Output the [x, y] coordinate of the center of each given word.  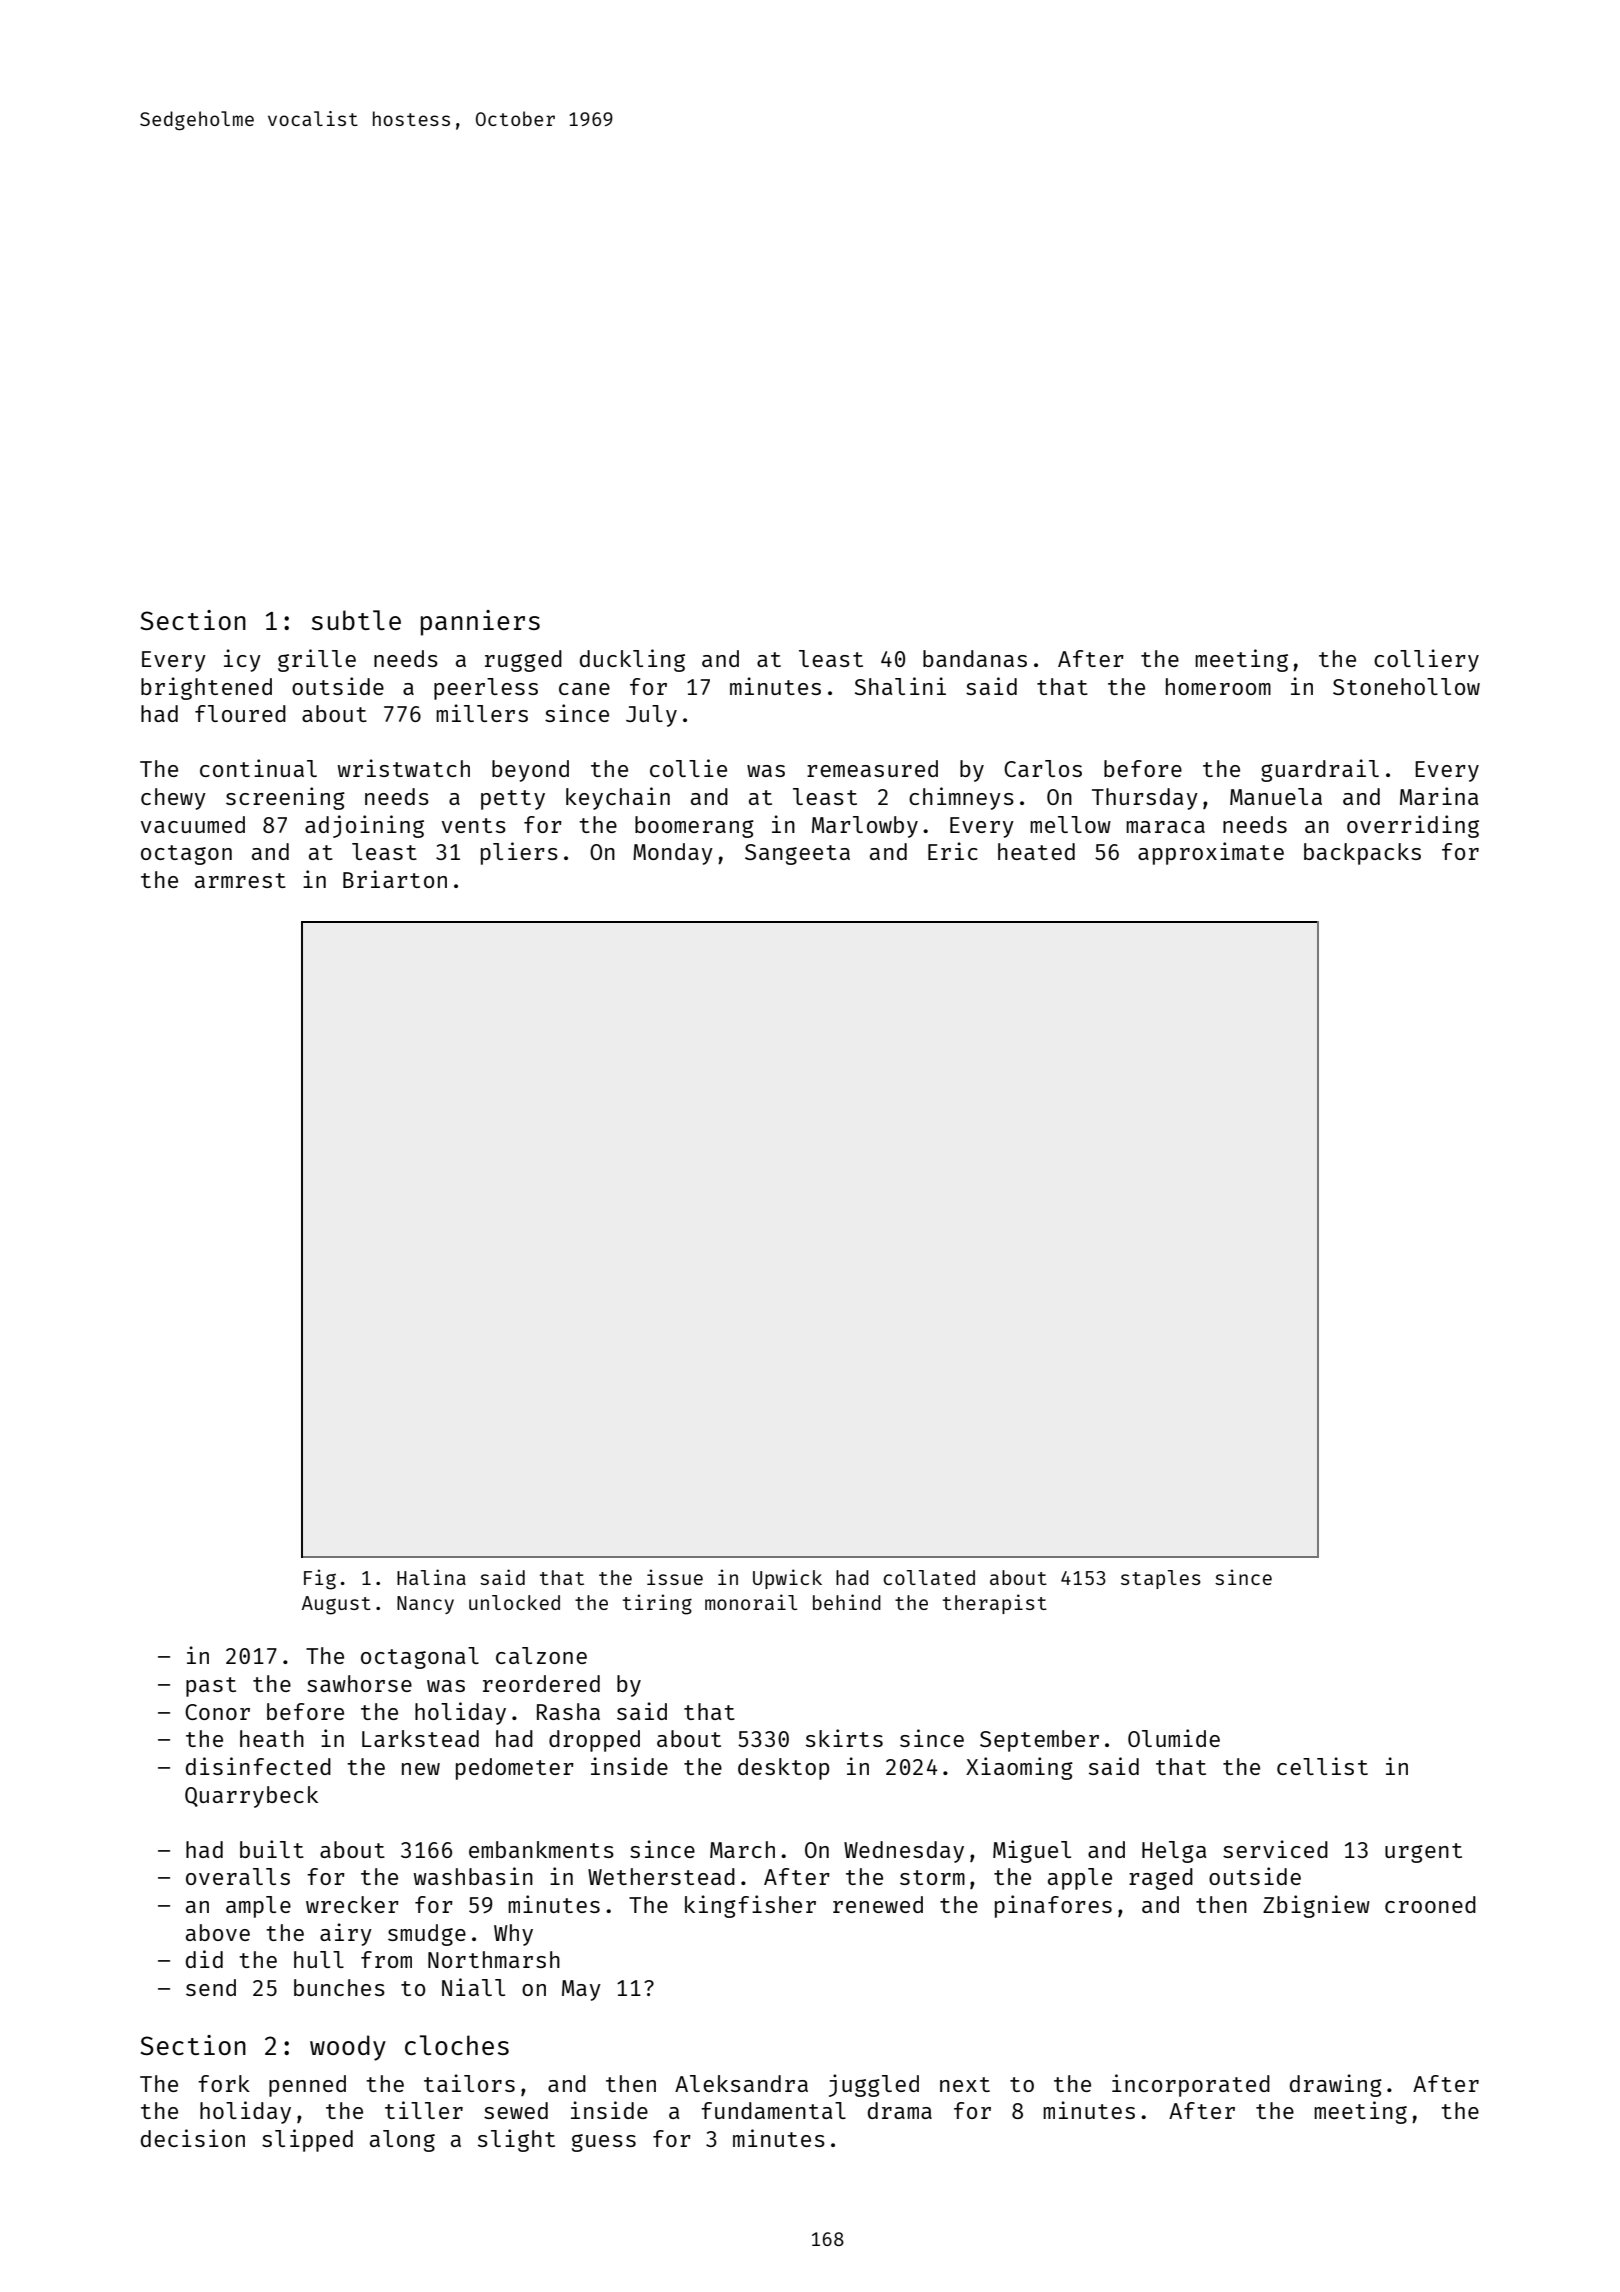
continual [258, 768]
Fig [320, 1579]
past [211, 1687]
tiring [657, 1604]
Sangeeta [797, 854]
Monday [673, 854]
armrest [240, 880]
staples [1161, 1579]
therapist [995, 1604]
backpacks [1362, 854]
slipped [307, 2140]
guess [604, 2143]
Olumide [1174, 1738]
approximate [1211, 853]
